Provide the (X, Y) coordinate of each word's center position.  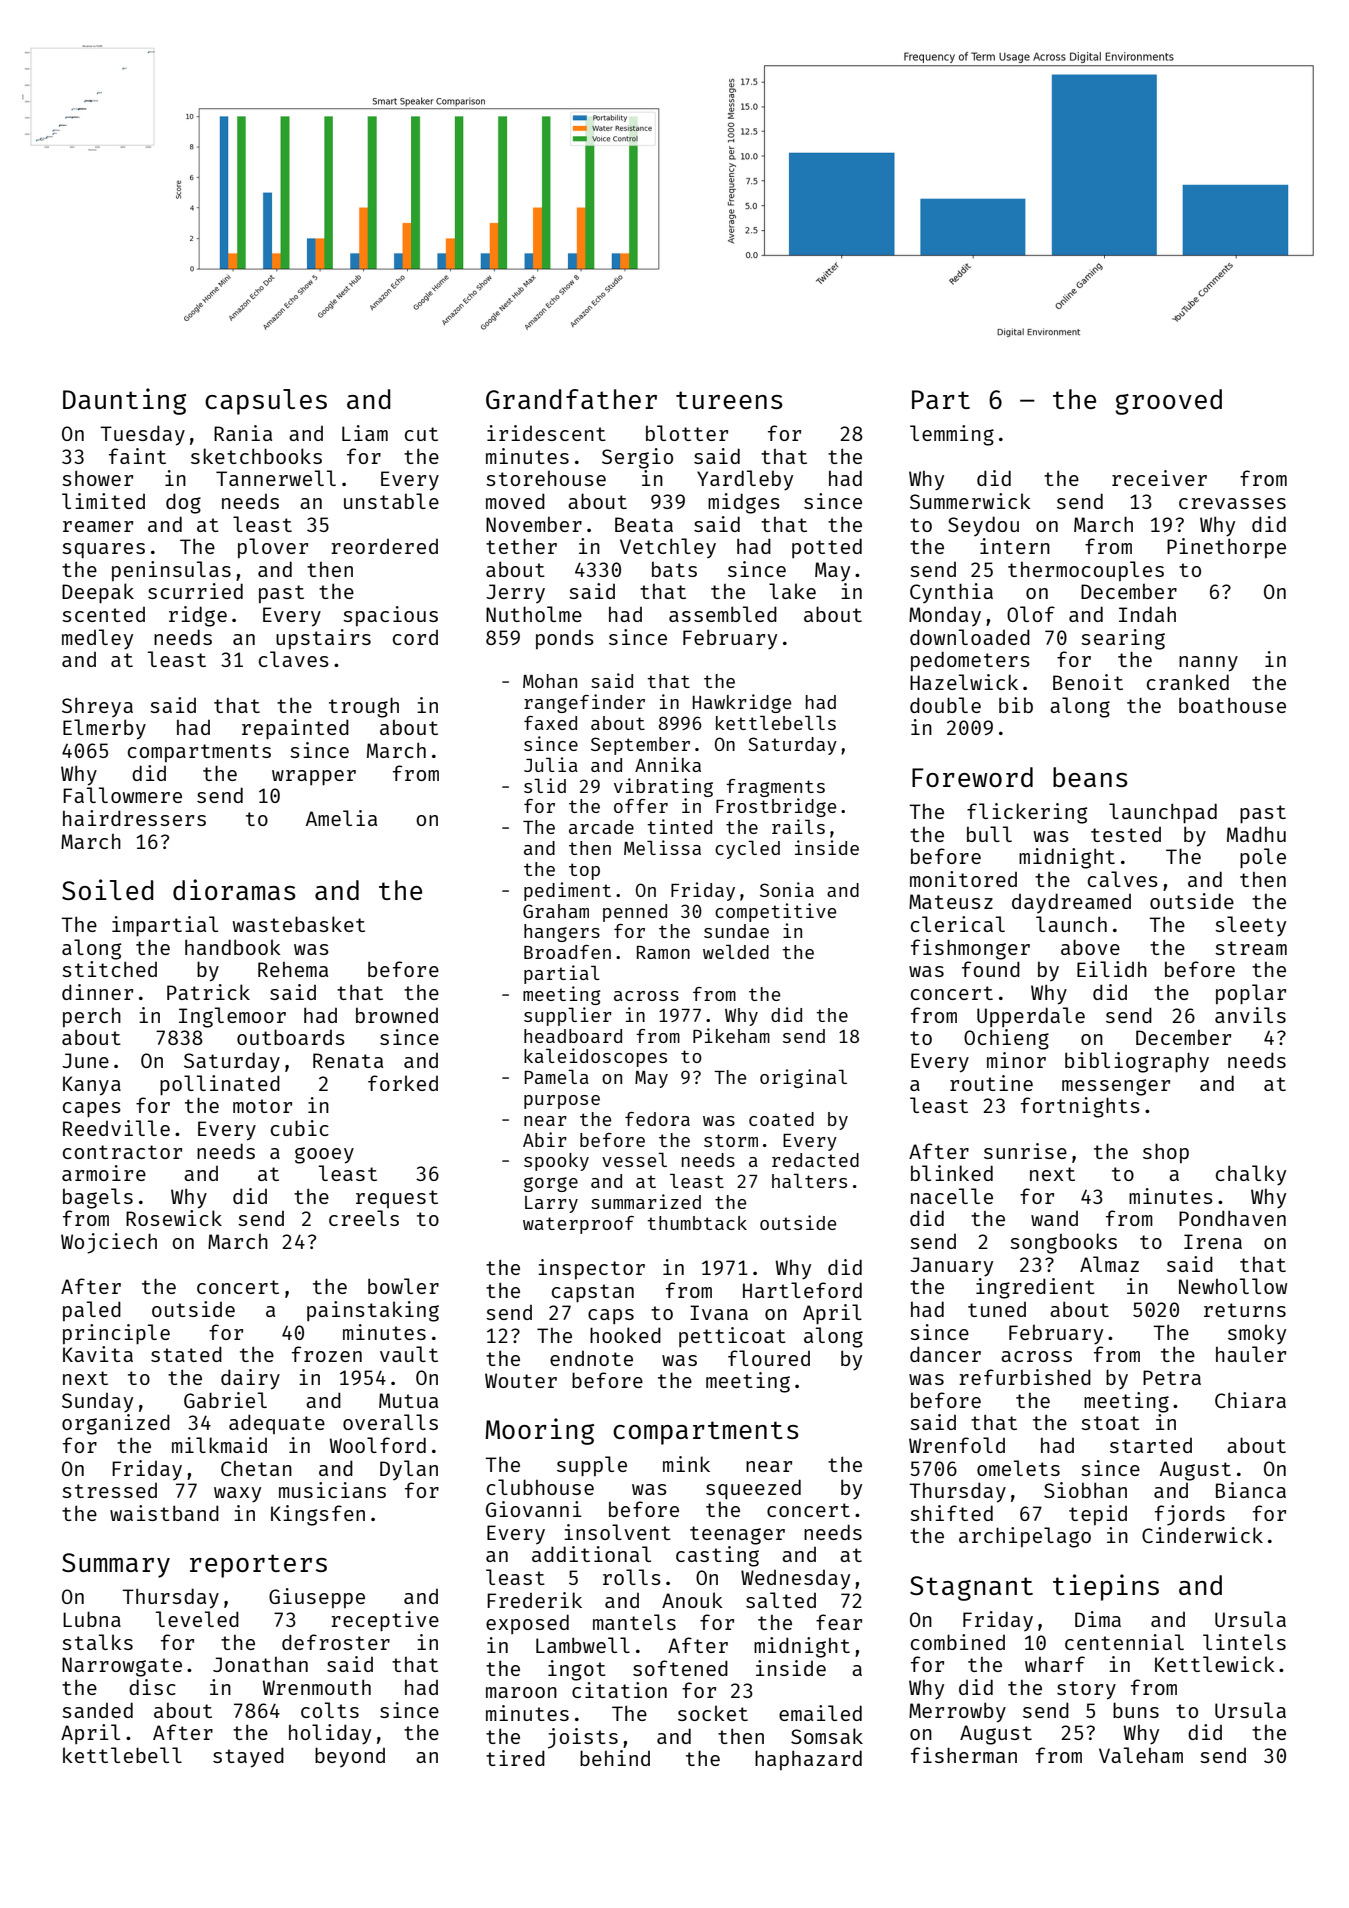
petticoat (732, 1337)
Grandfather (571, 399)
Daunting (124, 401)
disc (152, 1687)
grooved (1168, 402)
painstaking (373, 1311)
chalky (1251, 1175)
